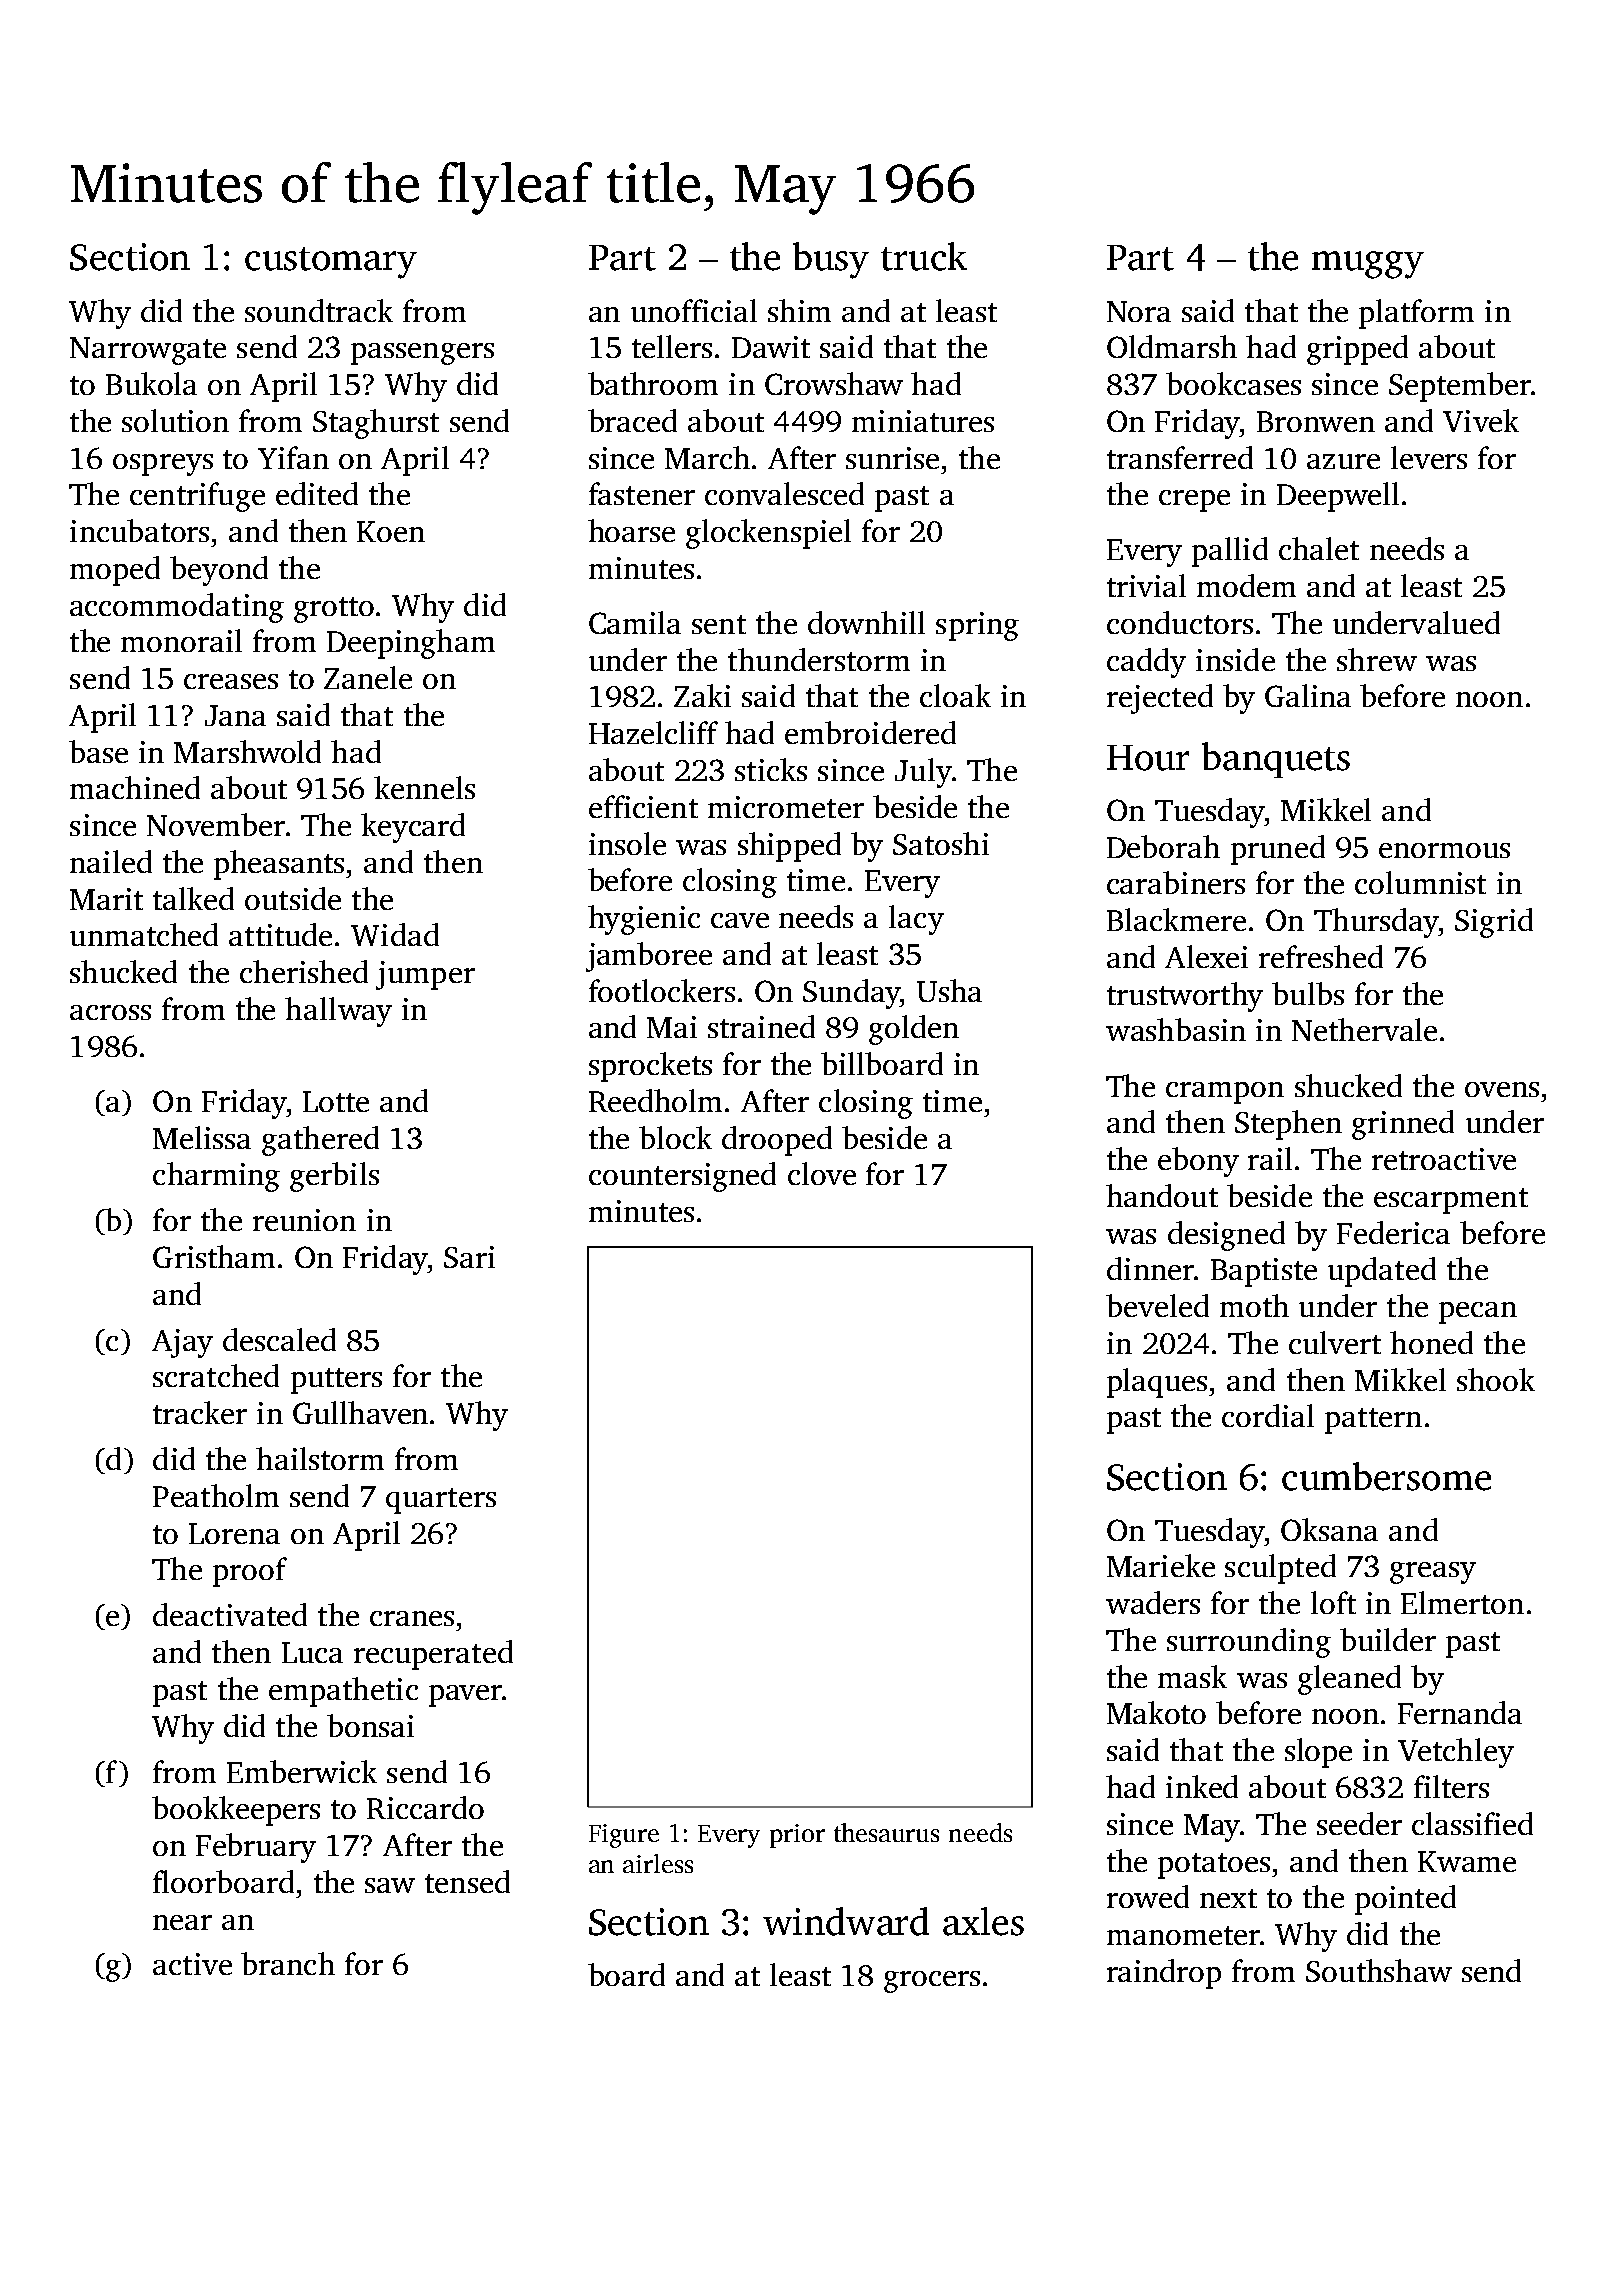  Describe the element at coordinates (702, 695) in the document. I see `Zaki` at that location.
